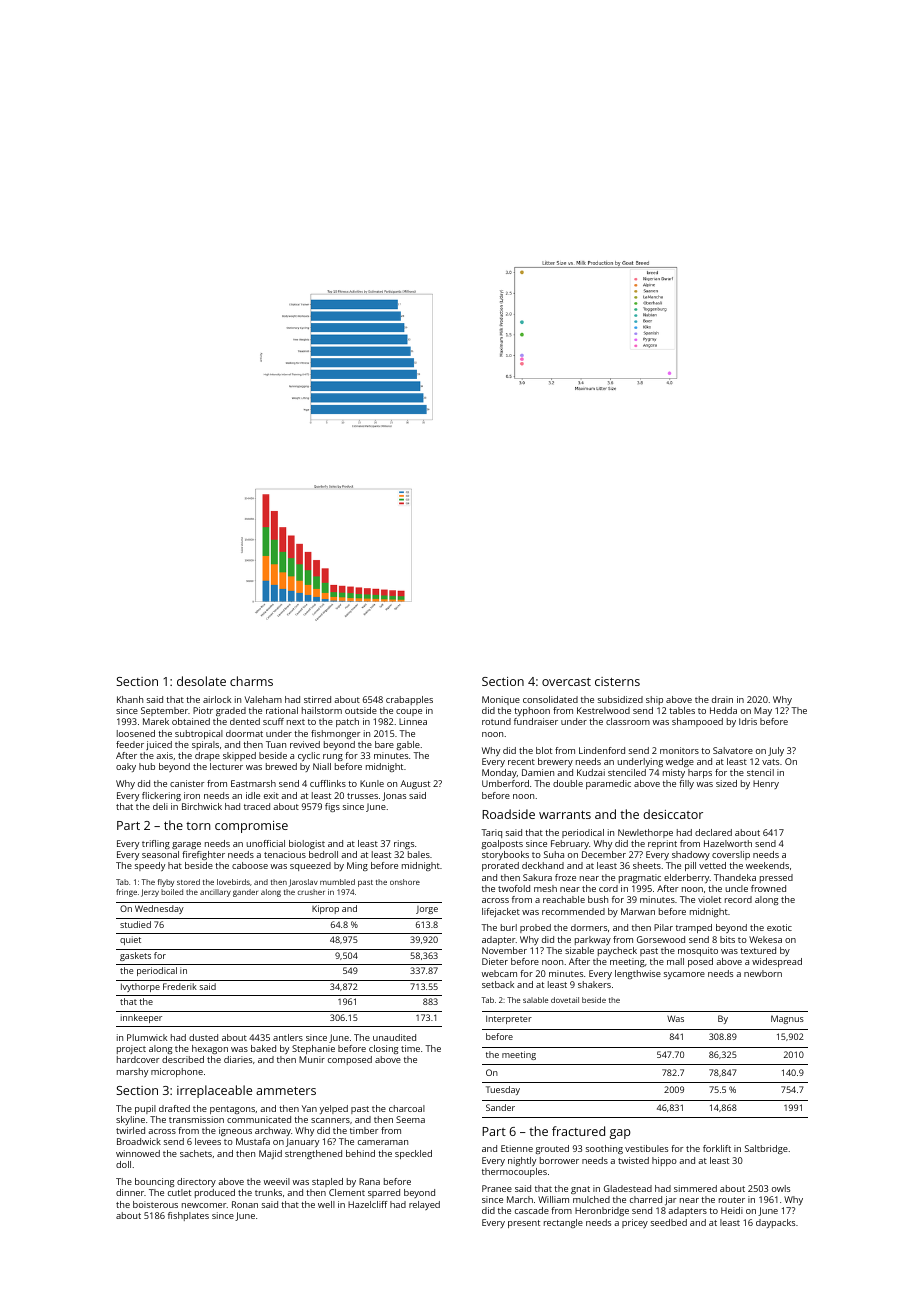 This screenshot has width=924, height=1308. Describe the element at coordinates (188, 1216) in the screenshot. I see `fishplates` at that location.
